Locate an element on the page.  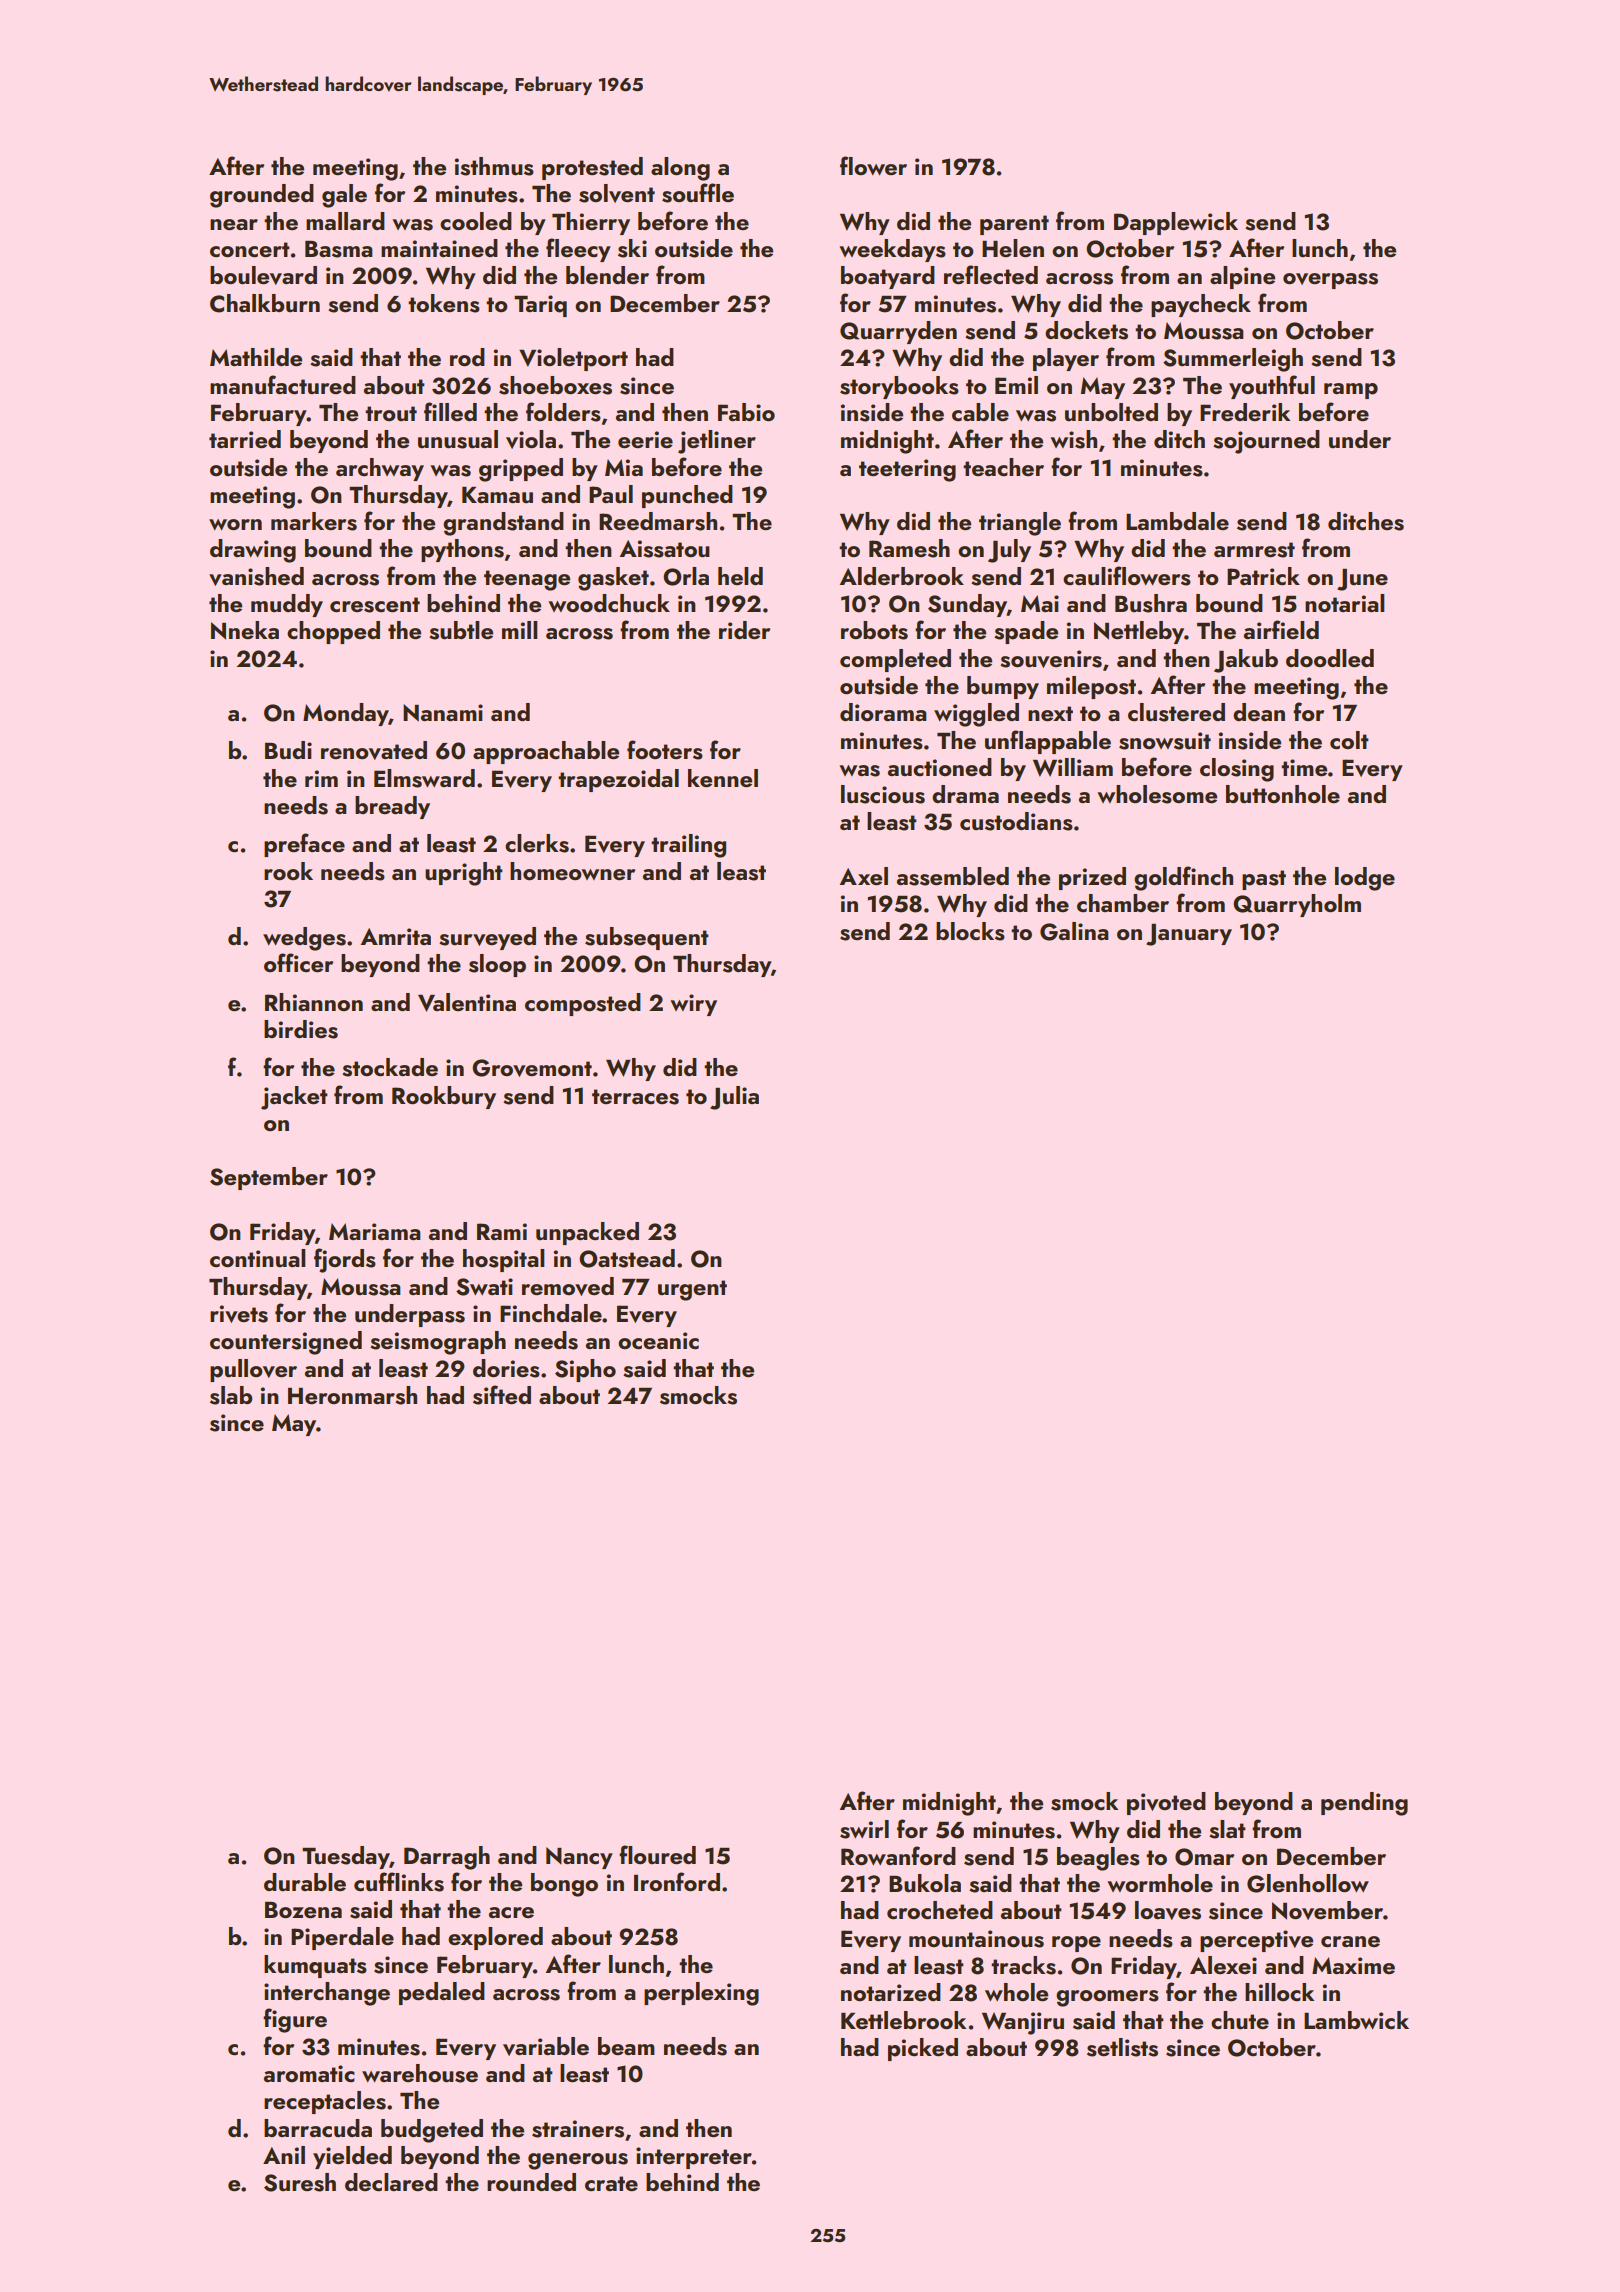
pending is located at coordinates (1364, 1804).
